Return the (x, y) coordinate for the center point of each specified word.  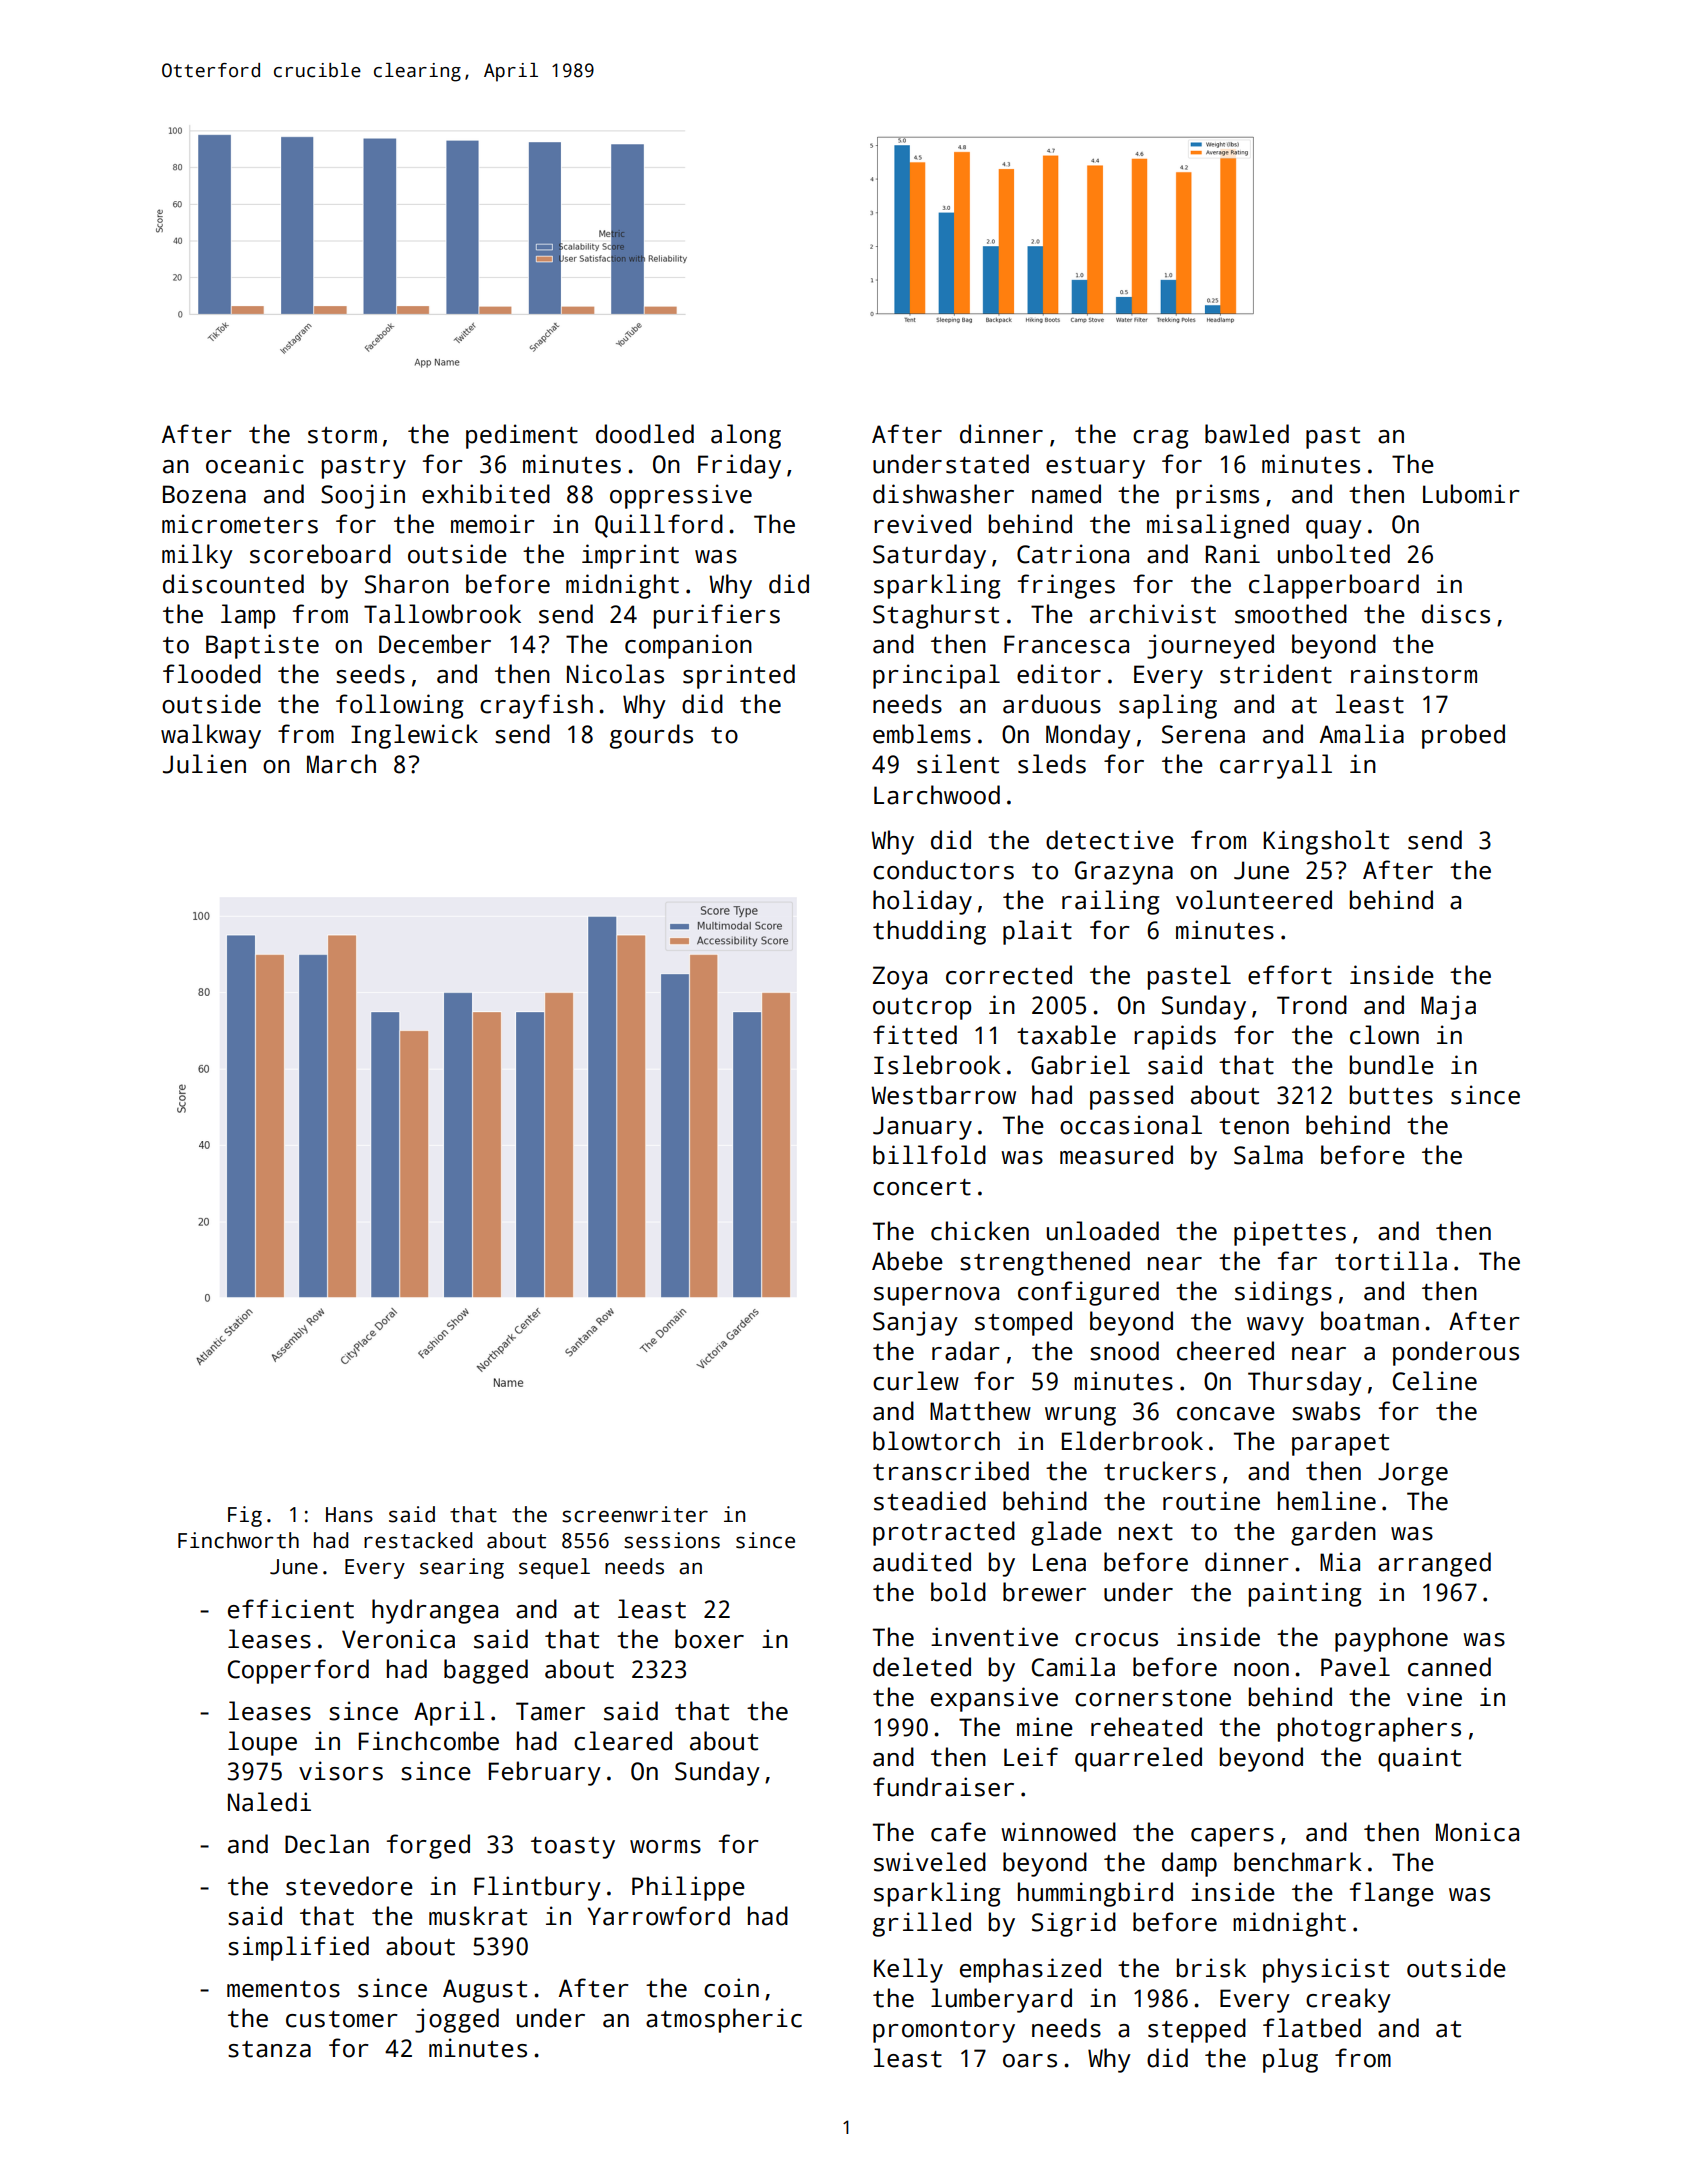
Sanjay (915, 1323)
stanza (269, 2049)
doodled (645, 434)
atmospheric (724, 2020)
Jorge (1413, 1474)
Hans (349, 1515)
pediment (522, 436)
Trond (1312, 1005)
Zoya (900, 978)
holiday (922, 902)
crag (1160, 439)
